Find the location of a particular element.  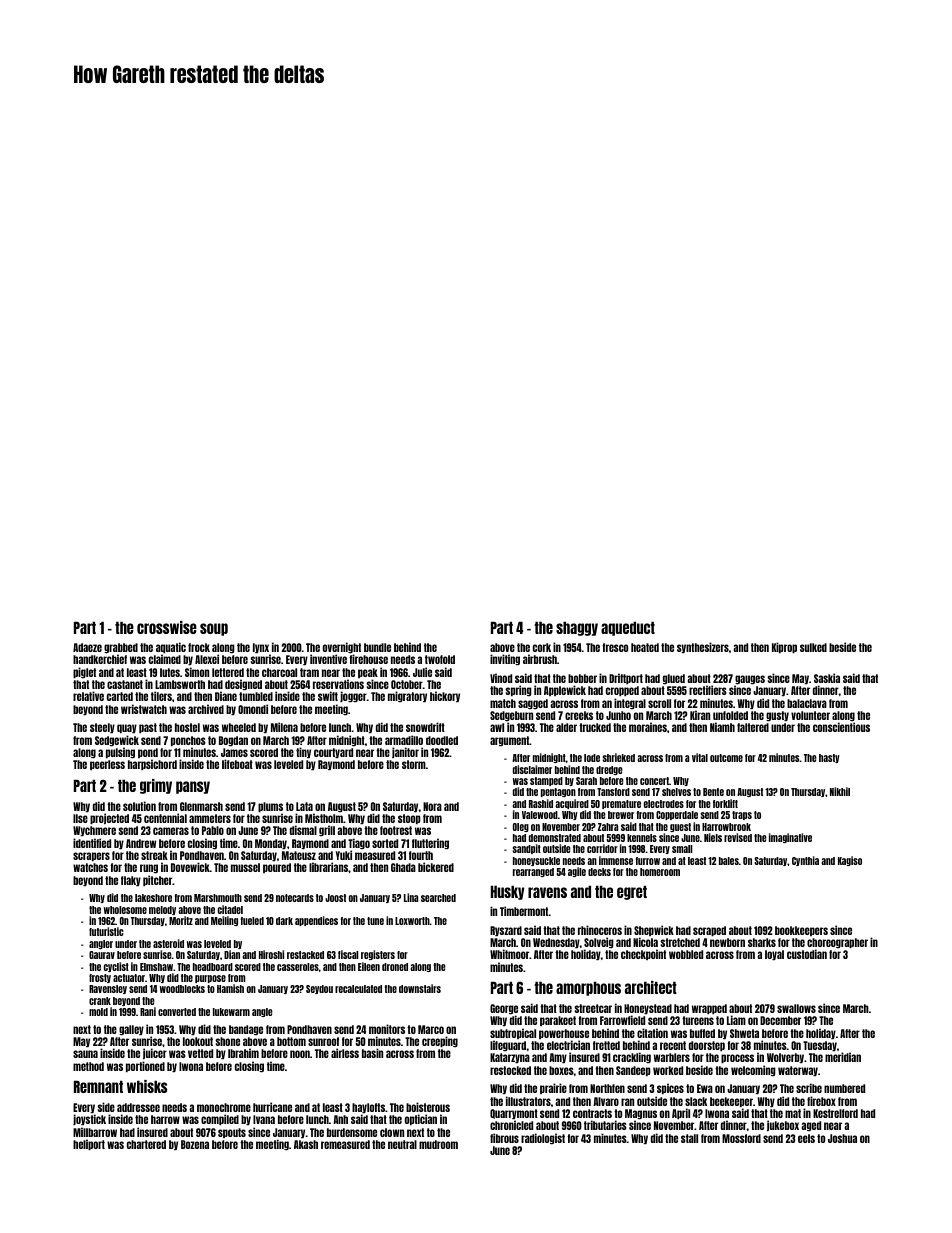

overnight is located at coordinates (342, 648).
